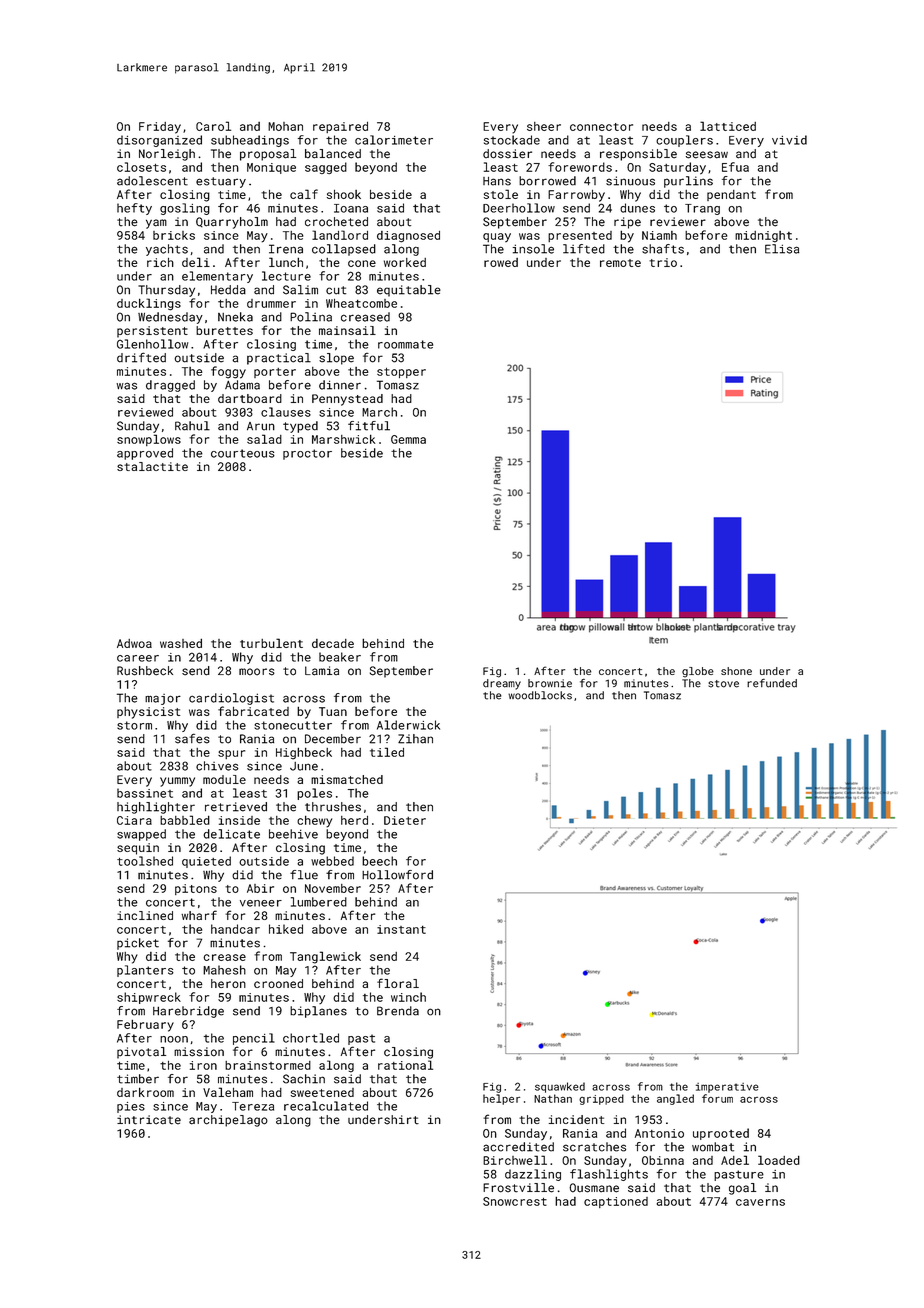 This screenshot has height=1308, width=924. I want to click on ducklings, so click(149, 304).
